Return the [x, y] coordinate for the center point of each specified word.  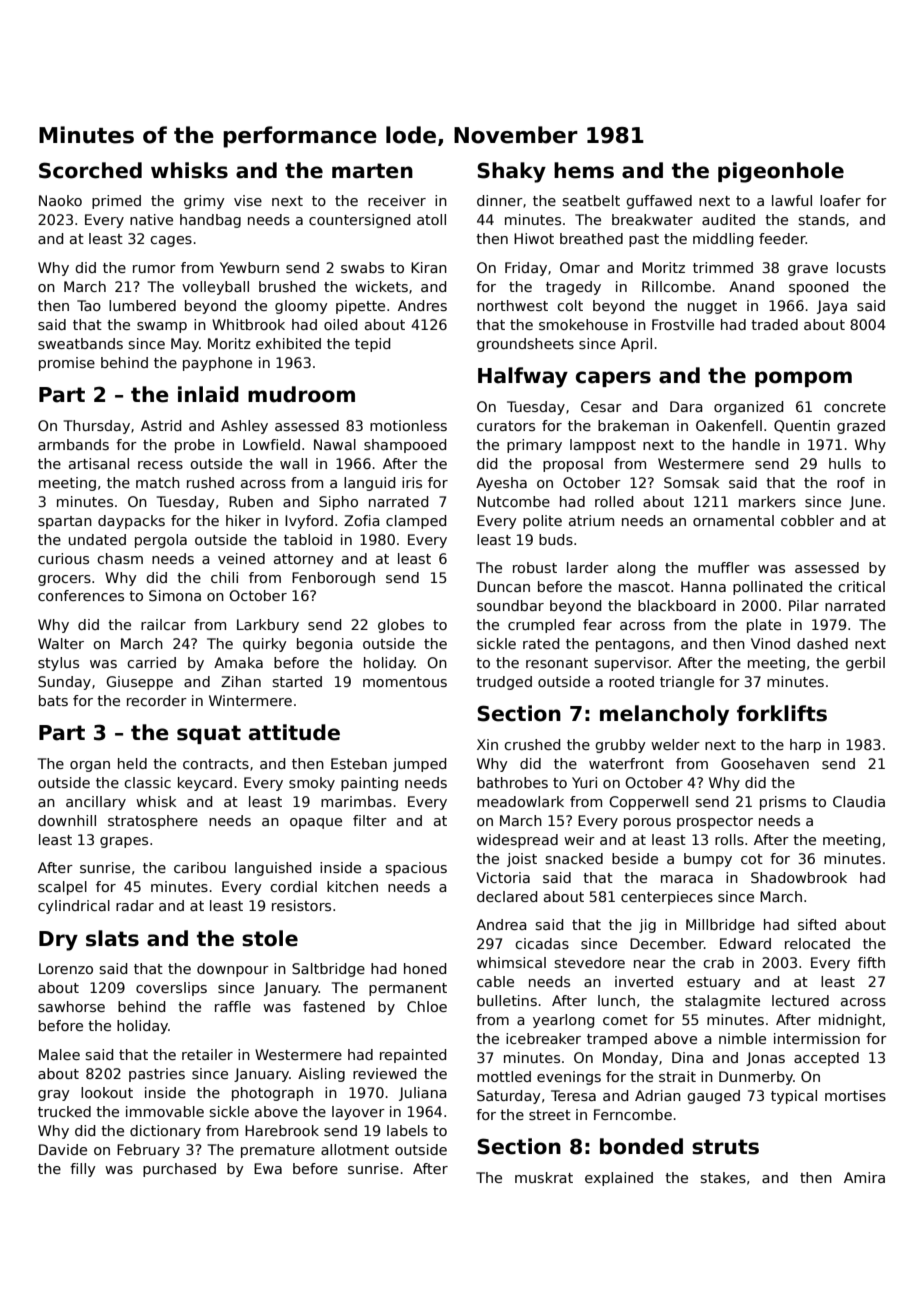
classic [147, 782]
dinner [500, 200]
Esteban [359, 763]
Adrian [658, 1095]
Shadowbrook [799, 877]
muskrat [544, 1177]
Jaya [832, 307]
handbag [210, 221]
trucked [64, 1111]
